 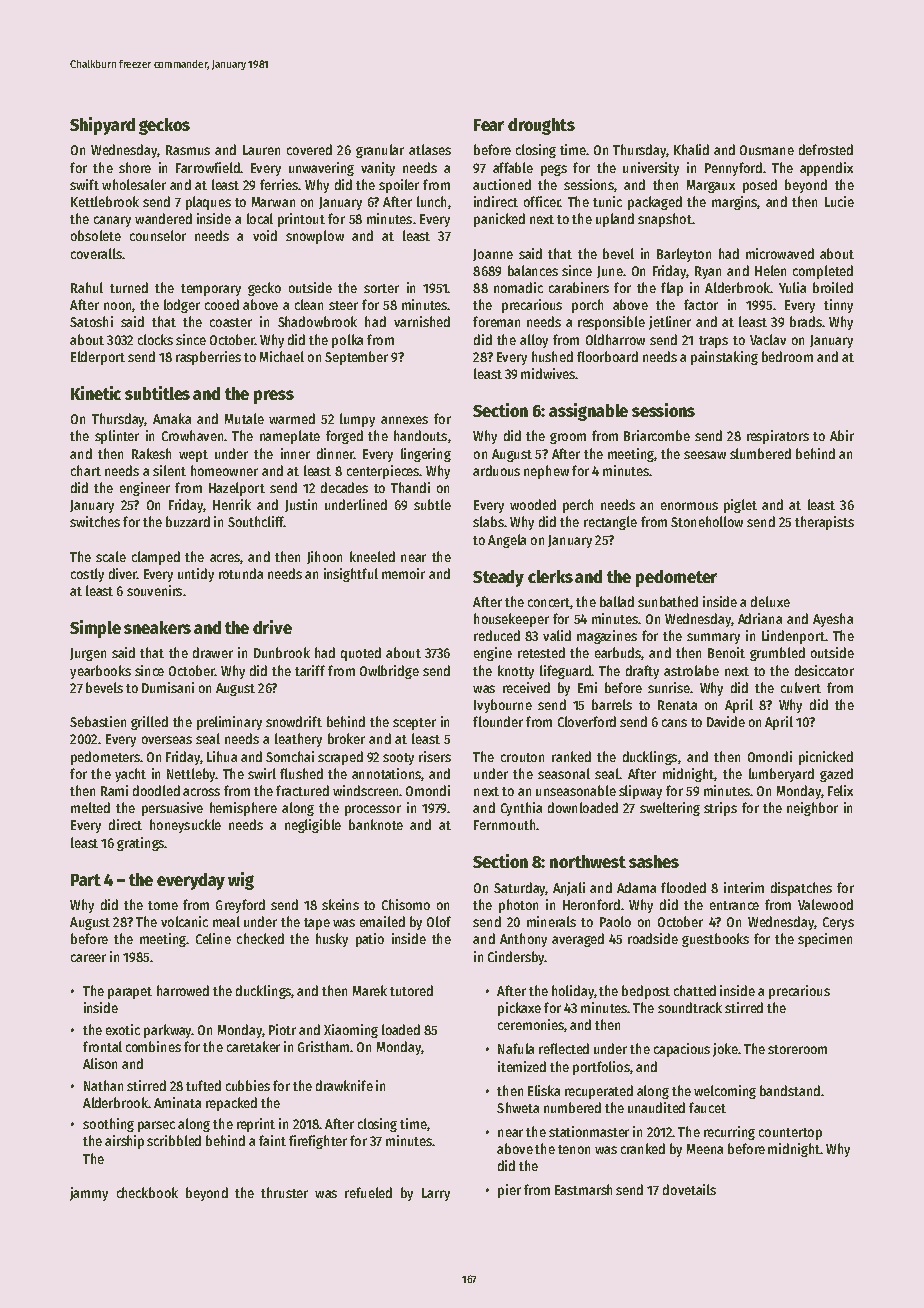 What do you see at coordinates (548, 373) in the document?
I see `midwives` at bounding box center [548, 373].
